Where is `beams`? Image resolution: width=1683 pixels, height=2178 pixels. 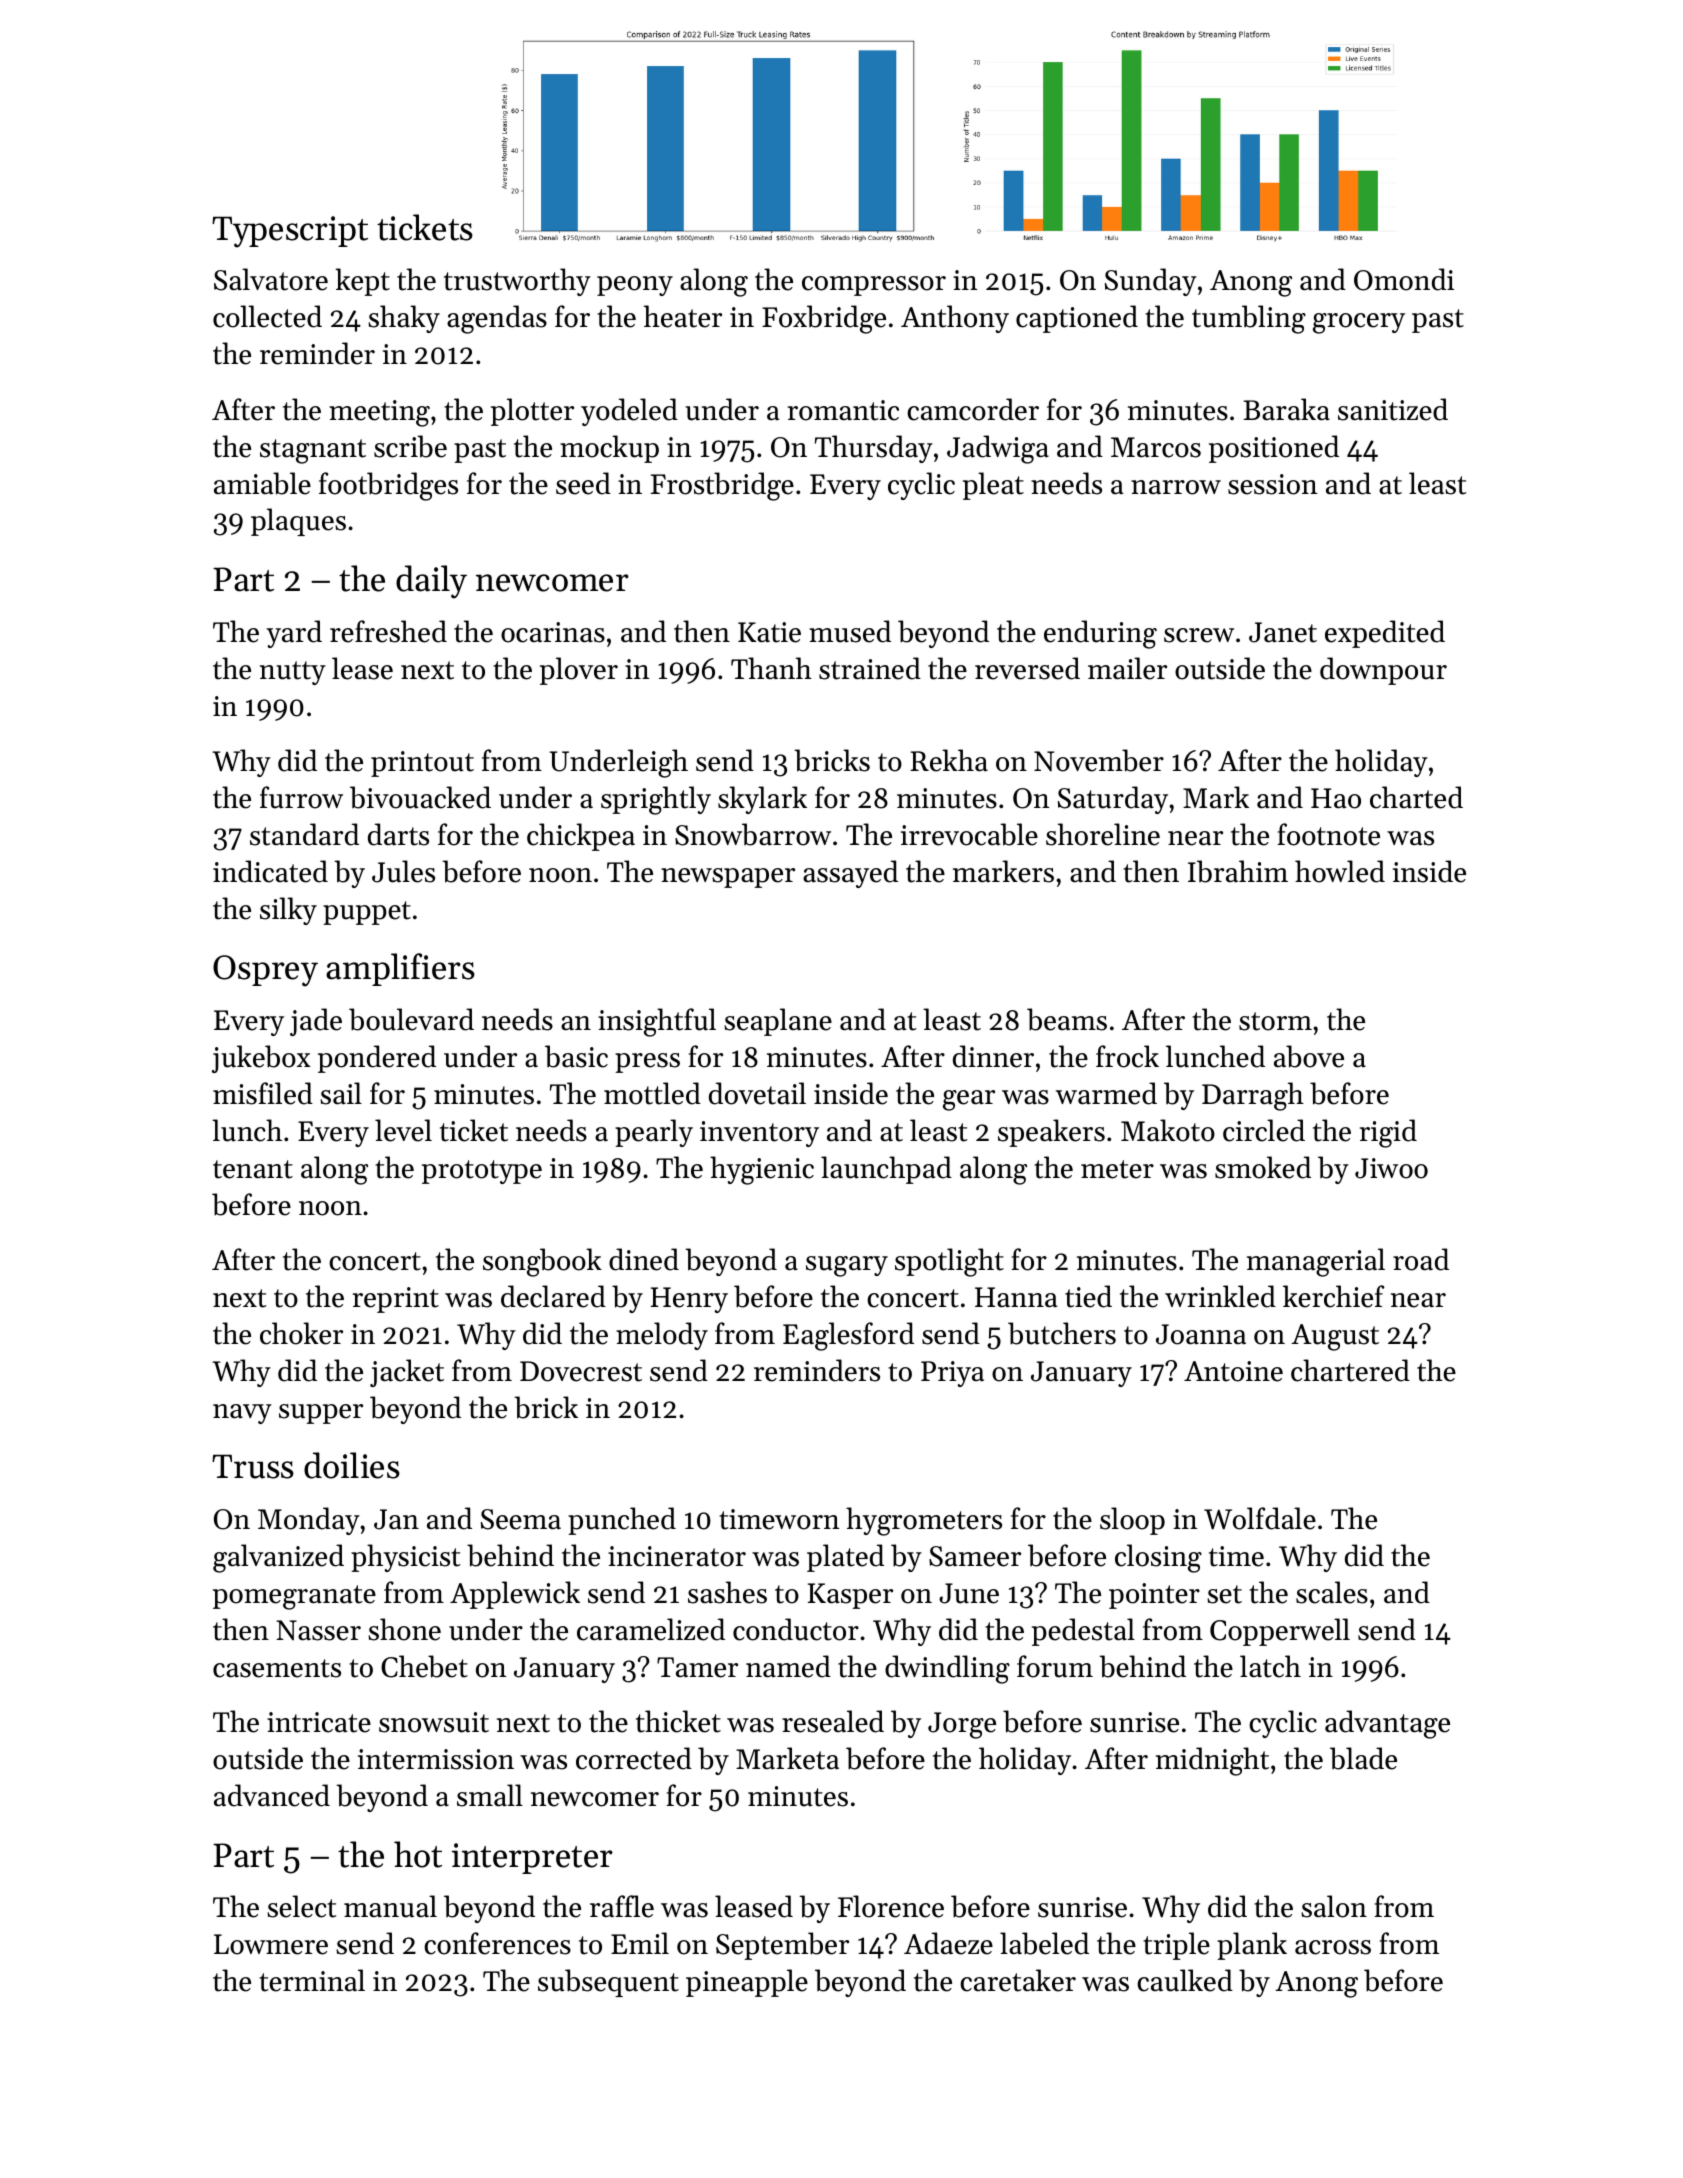
beams is located at coordinates (1067, 1019).
